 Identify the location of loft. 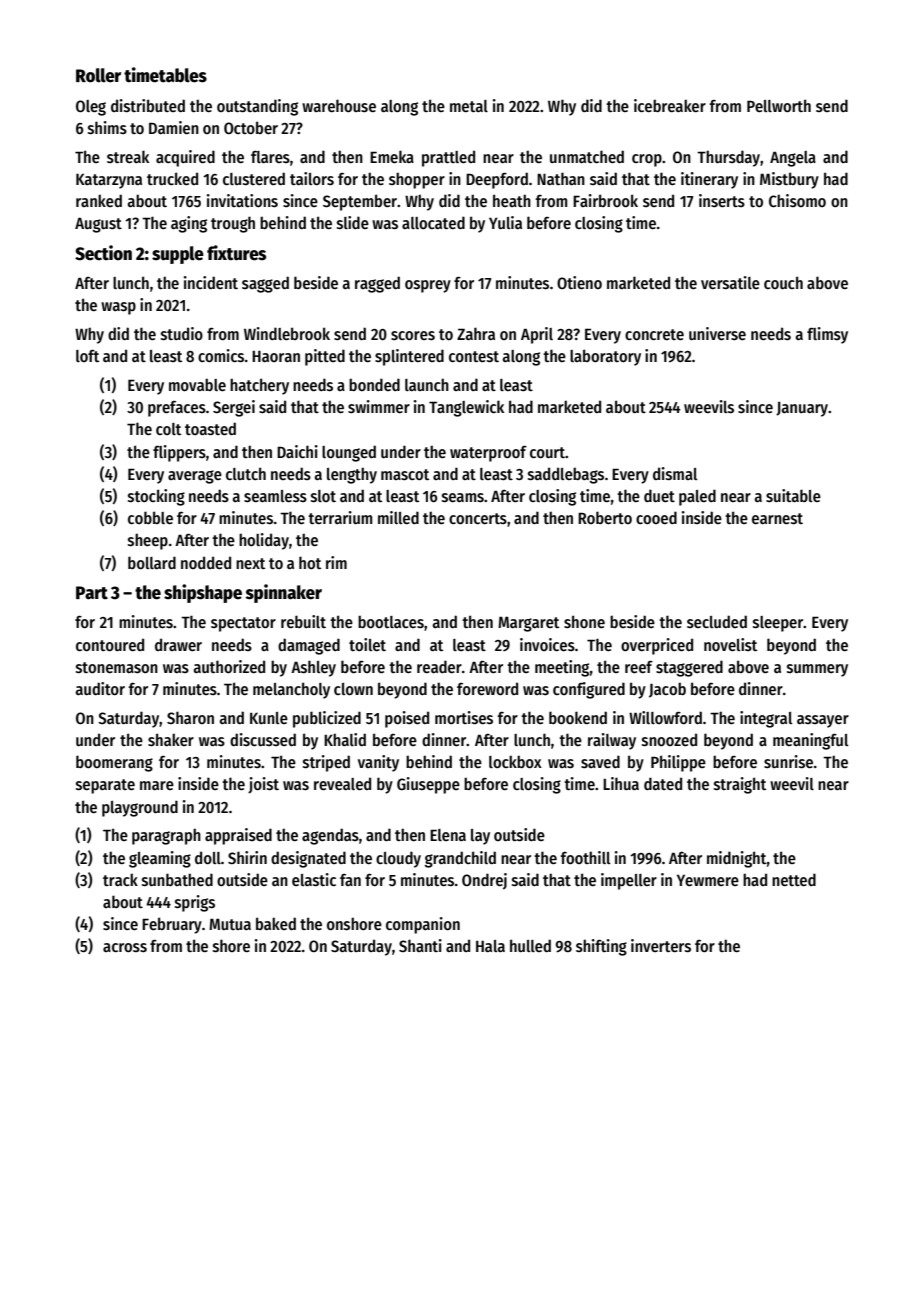
(87, 355).
